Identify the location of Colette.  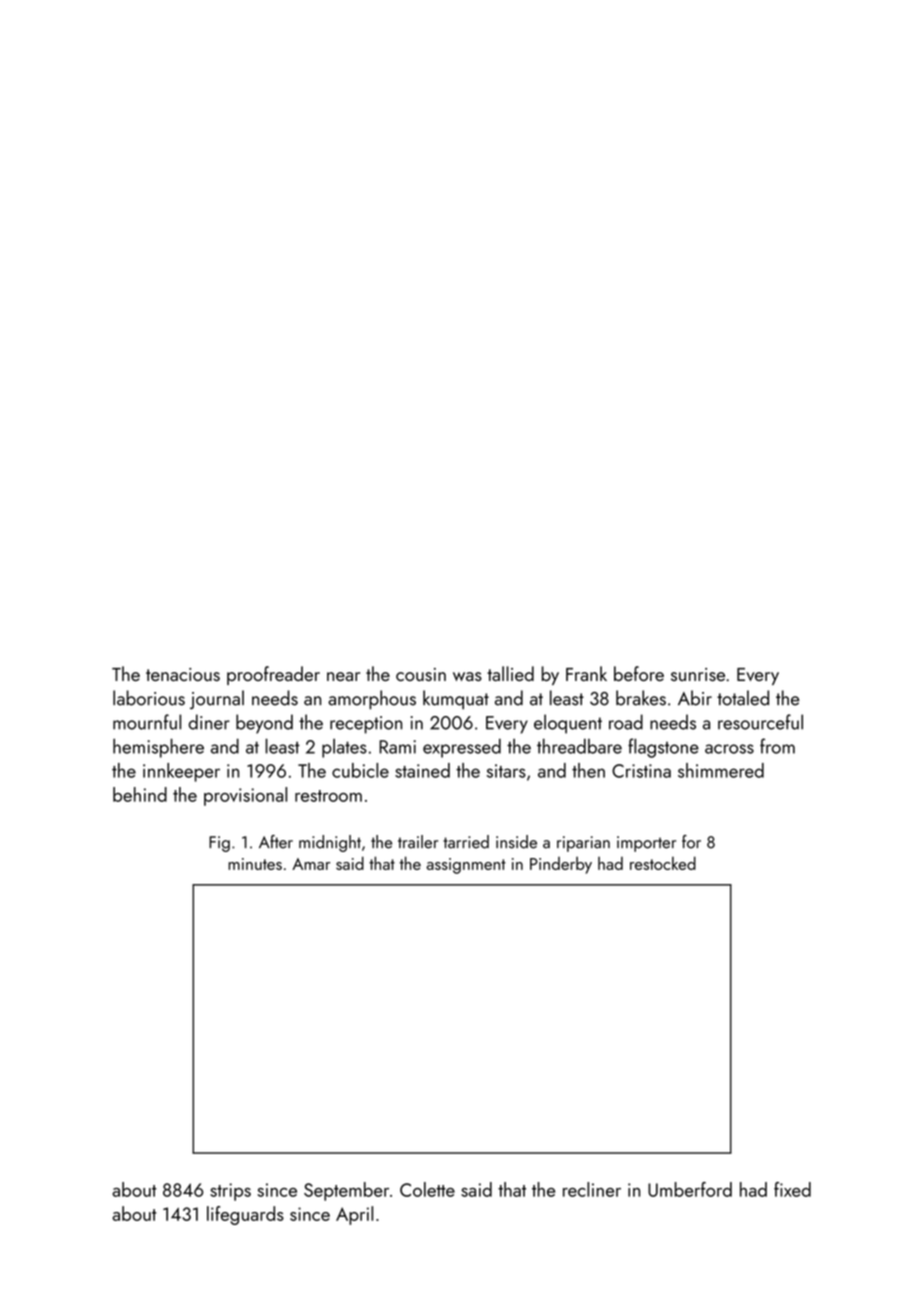
(427, 1189).
